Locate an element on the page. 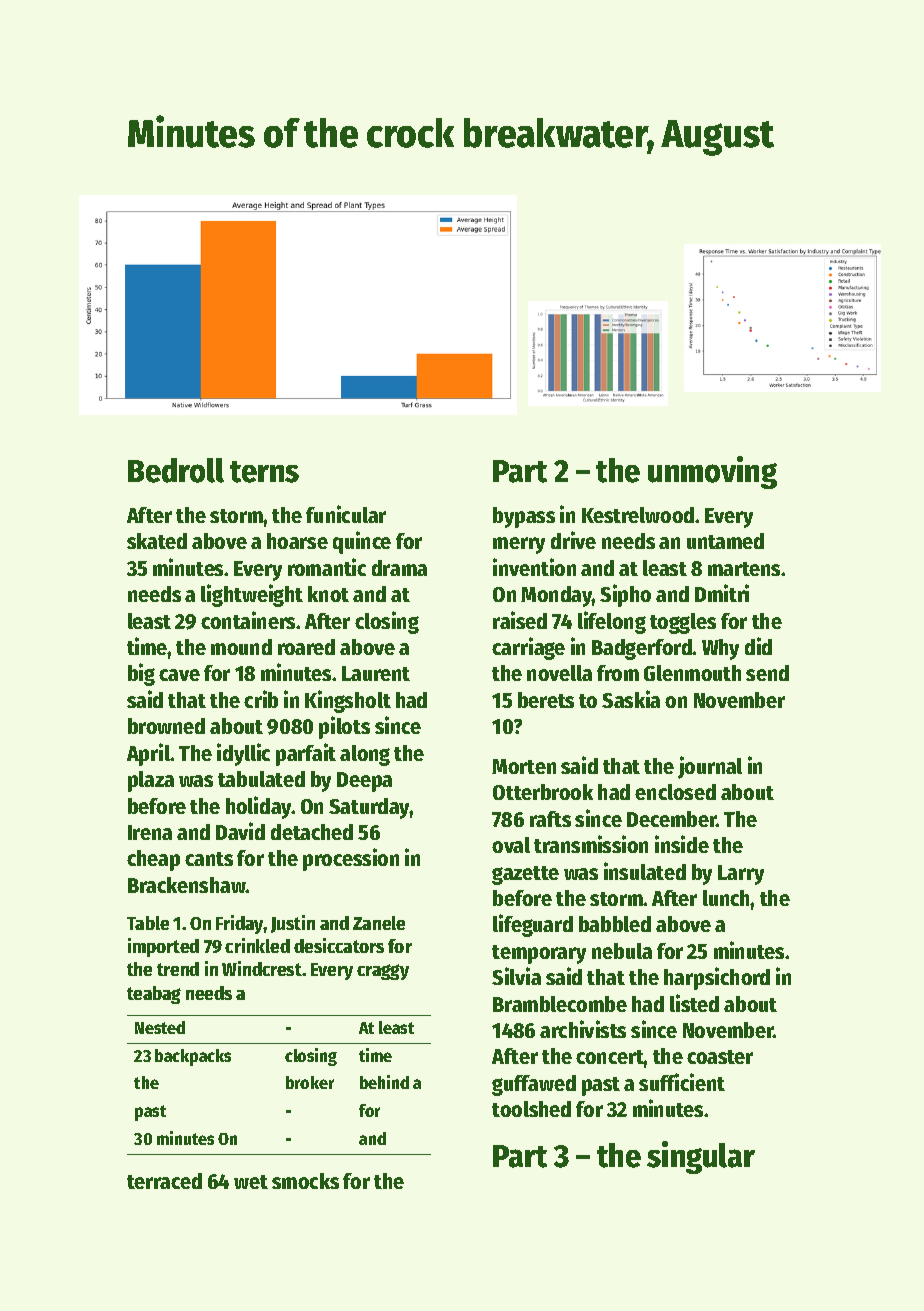 This document has width=924, height=1311. concert is located at coordinates (610, 1057).
